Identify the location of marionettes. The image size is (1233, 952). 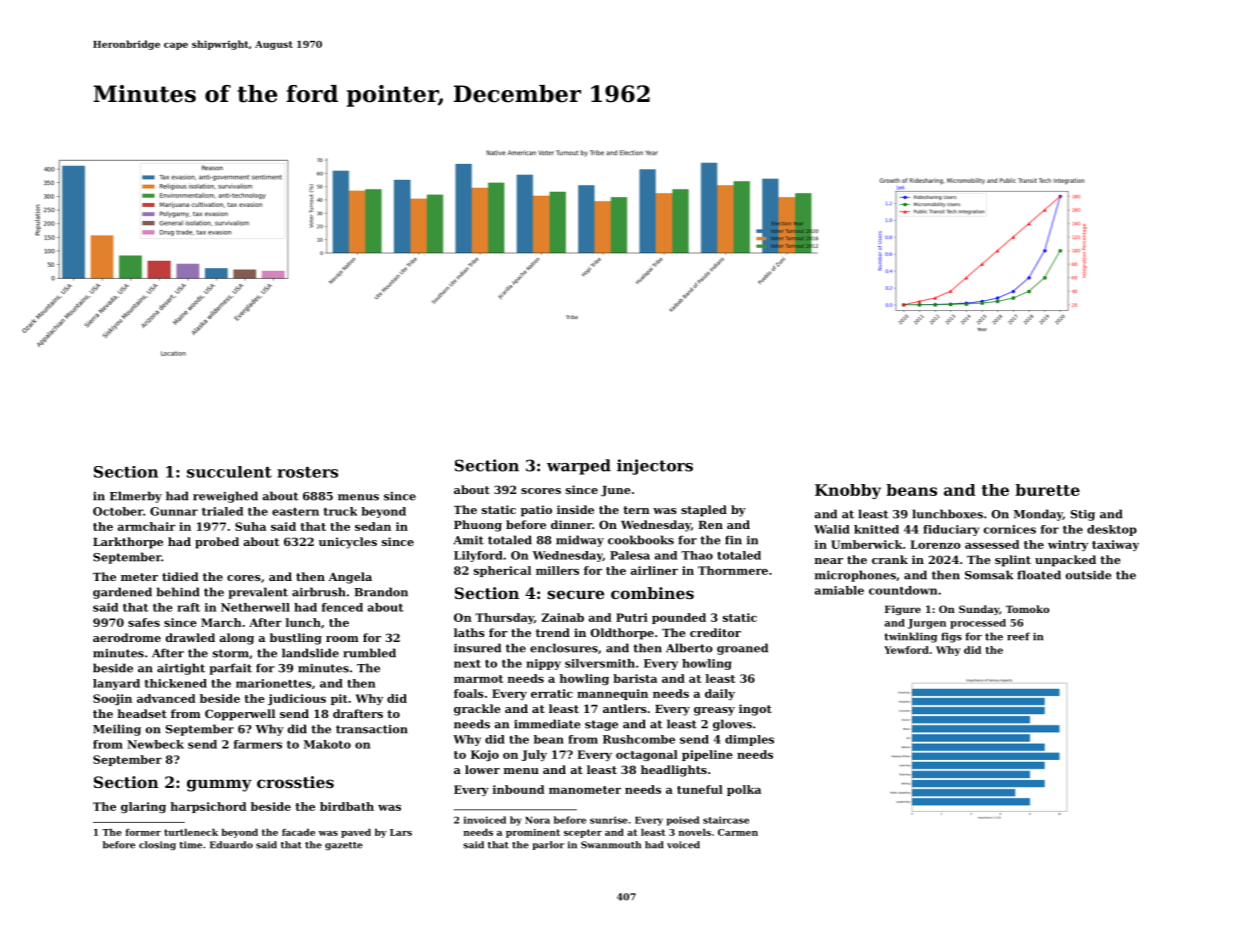
(274, 683).
